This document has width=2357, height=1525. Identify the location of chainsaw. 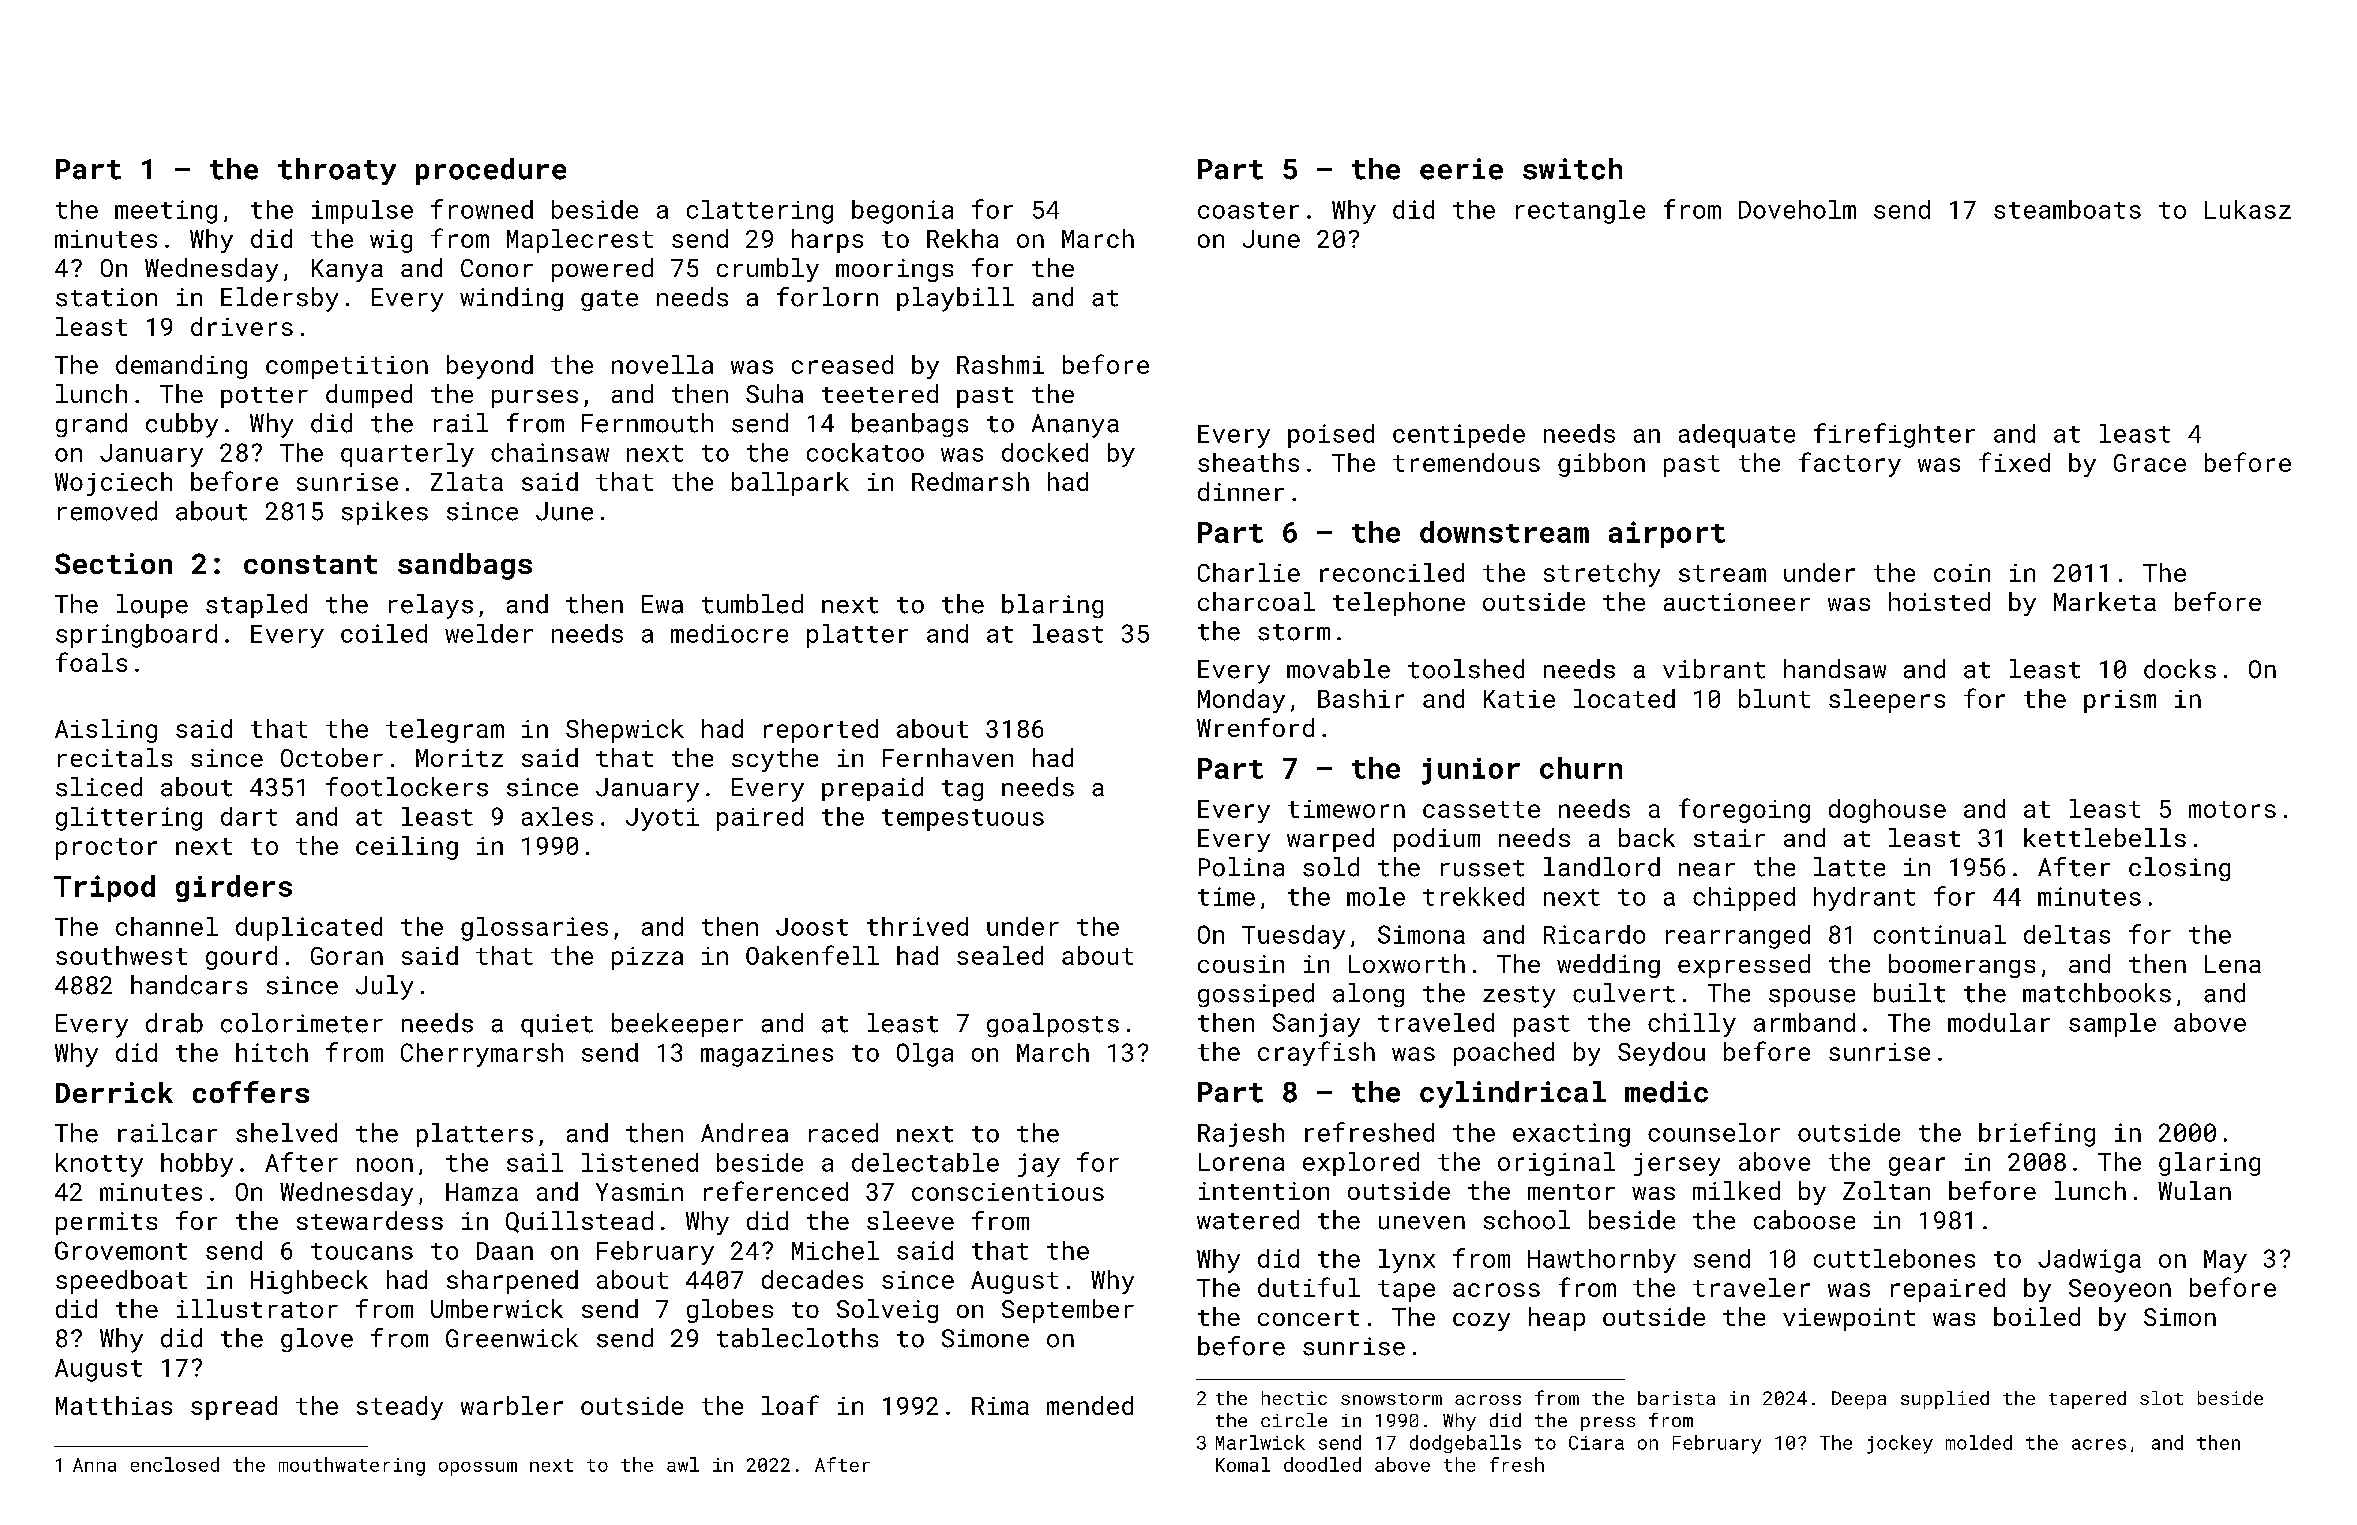
(550, 452).
